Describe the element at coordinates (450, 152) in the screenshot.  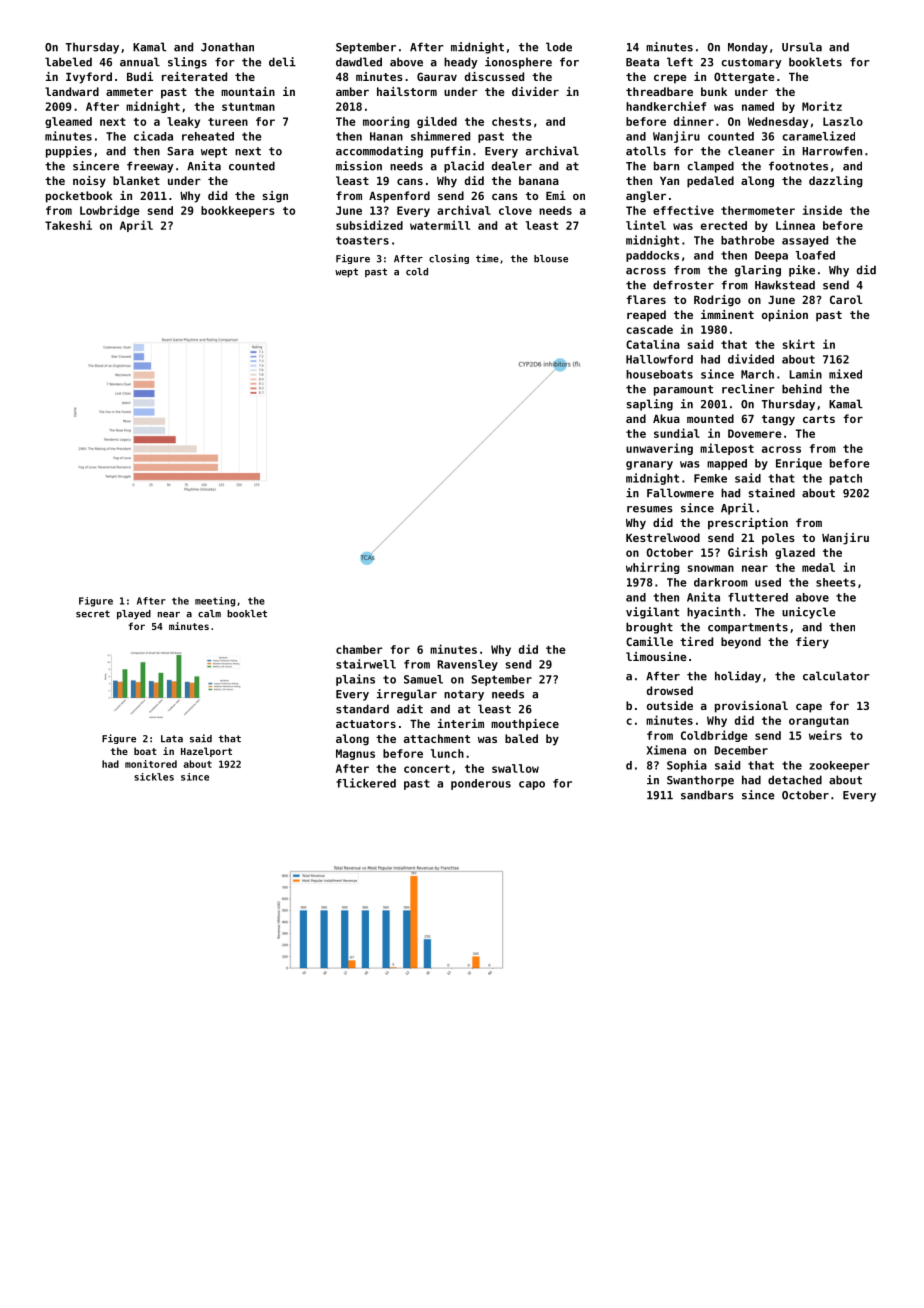
I see `puffin` at that location.
